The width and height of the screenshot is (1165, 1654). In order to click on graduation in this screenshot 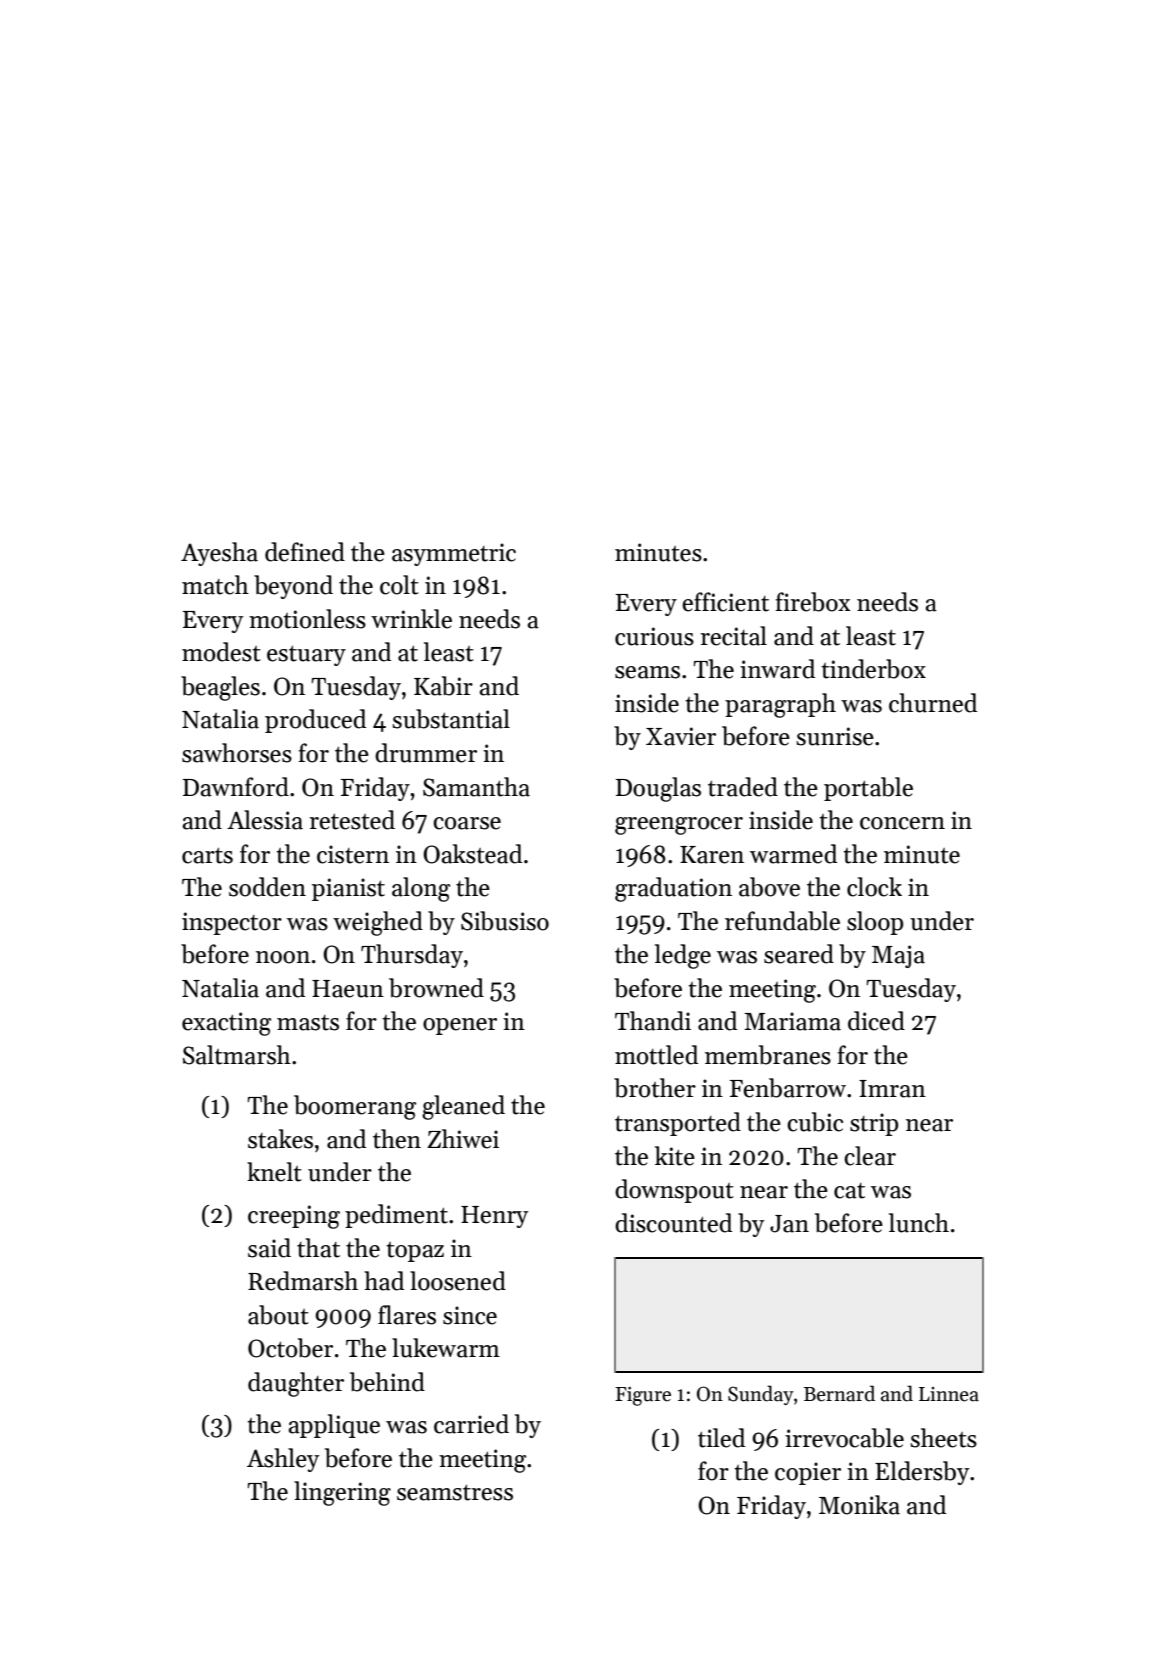, I will do `click(673, 889)`.
